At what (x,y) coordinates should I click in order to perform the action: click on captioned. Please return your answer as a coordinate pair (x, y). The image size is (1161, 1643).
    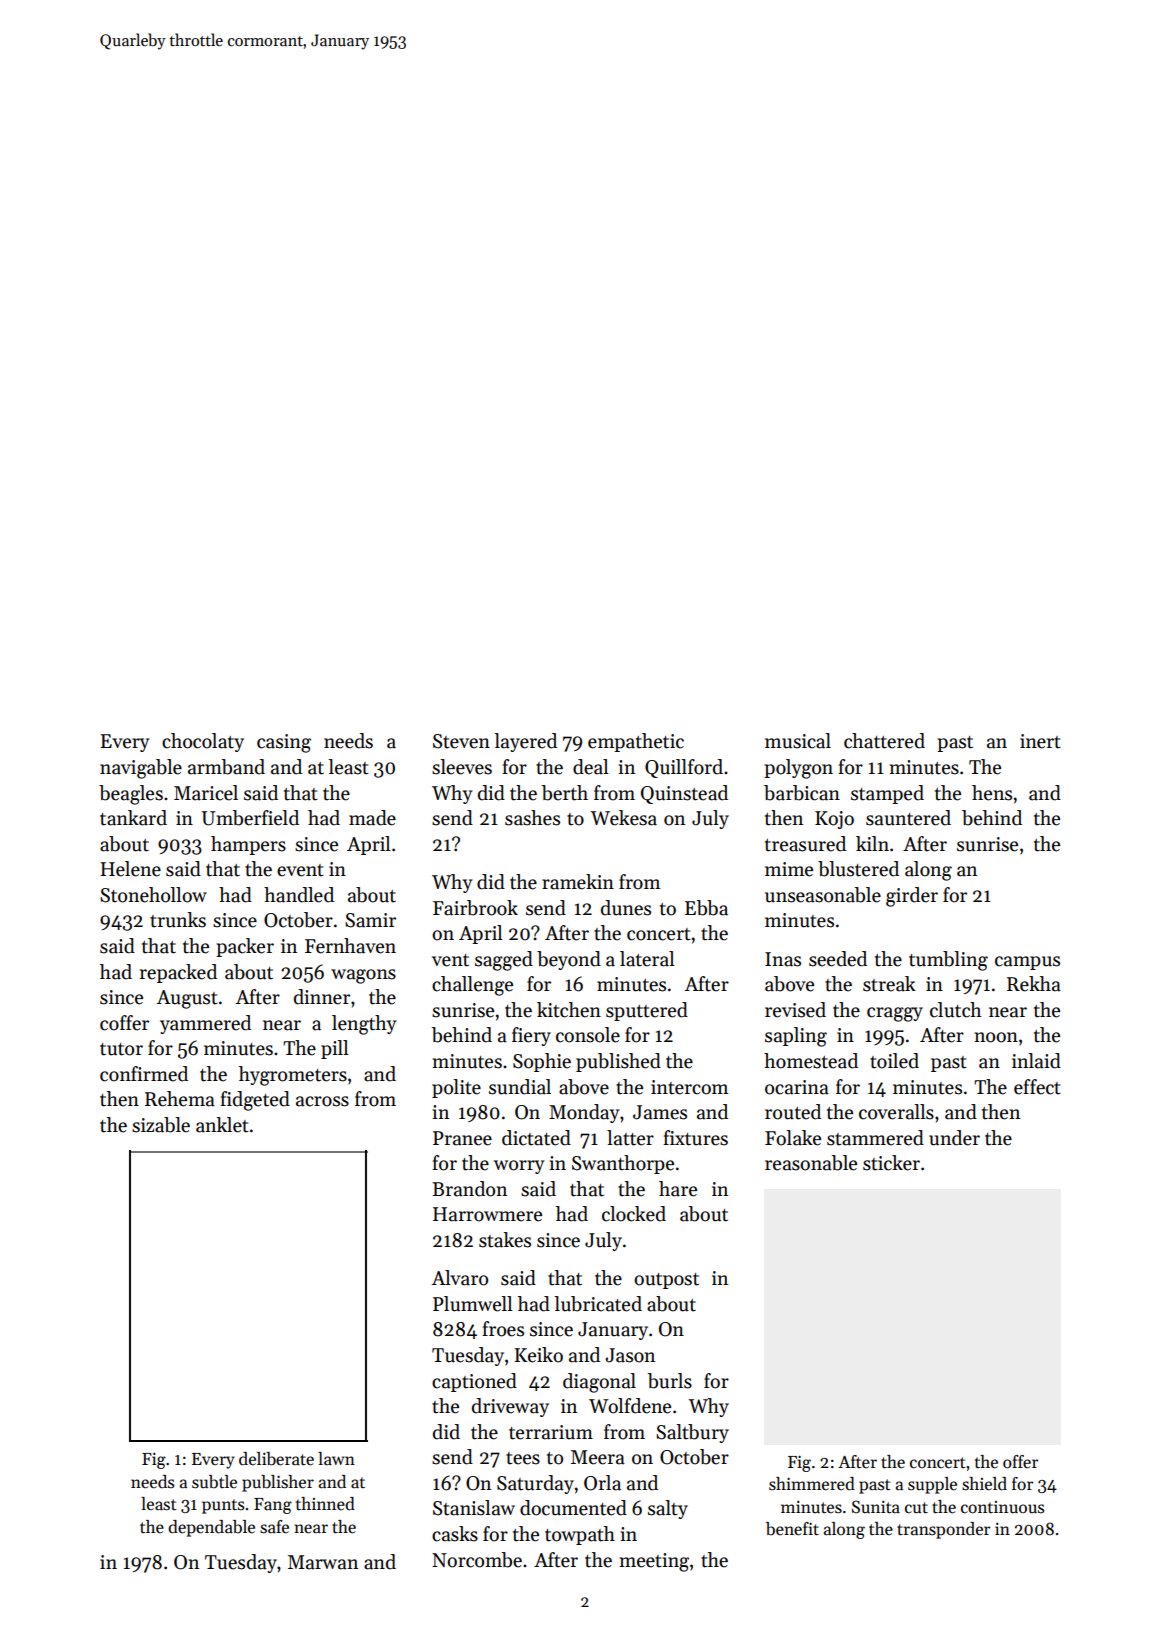
    Looking at the image, I should click on (474, 1382).
